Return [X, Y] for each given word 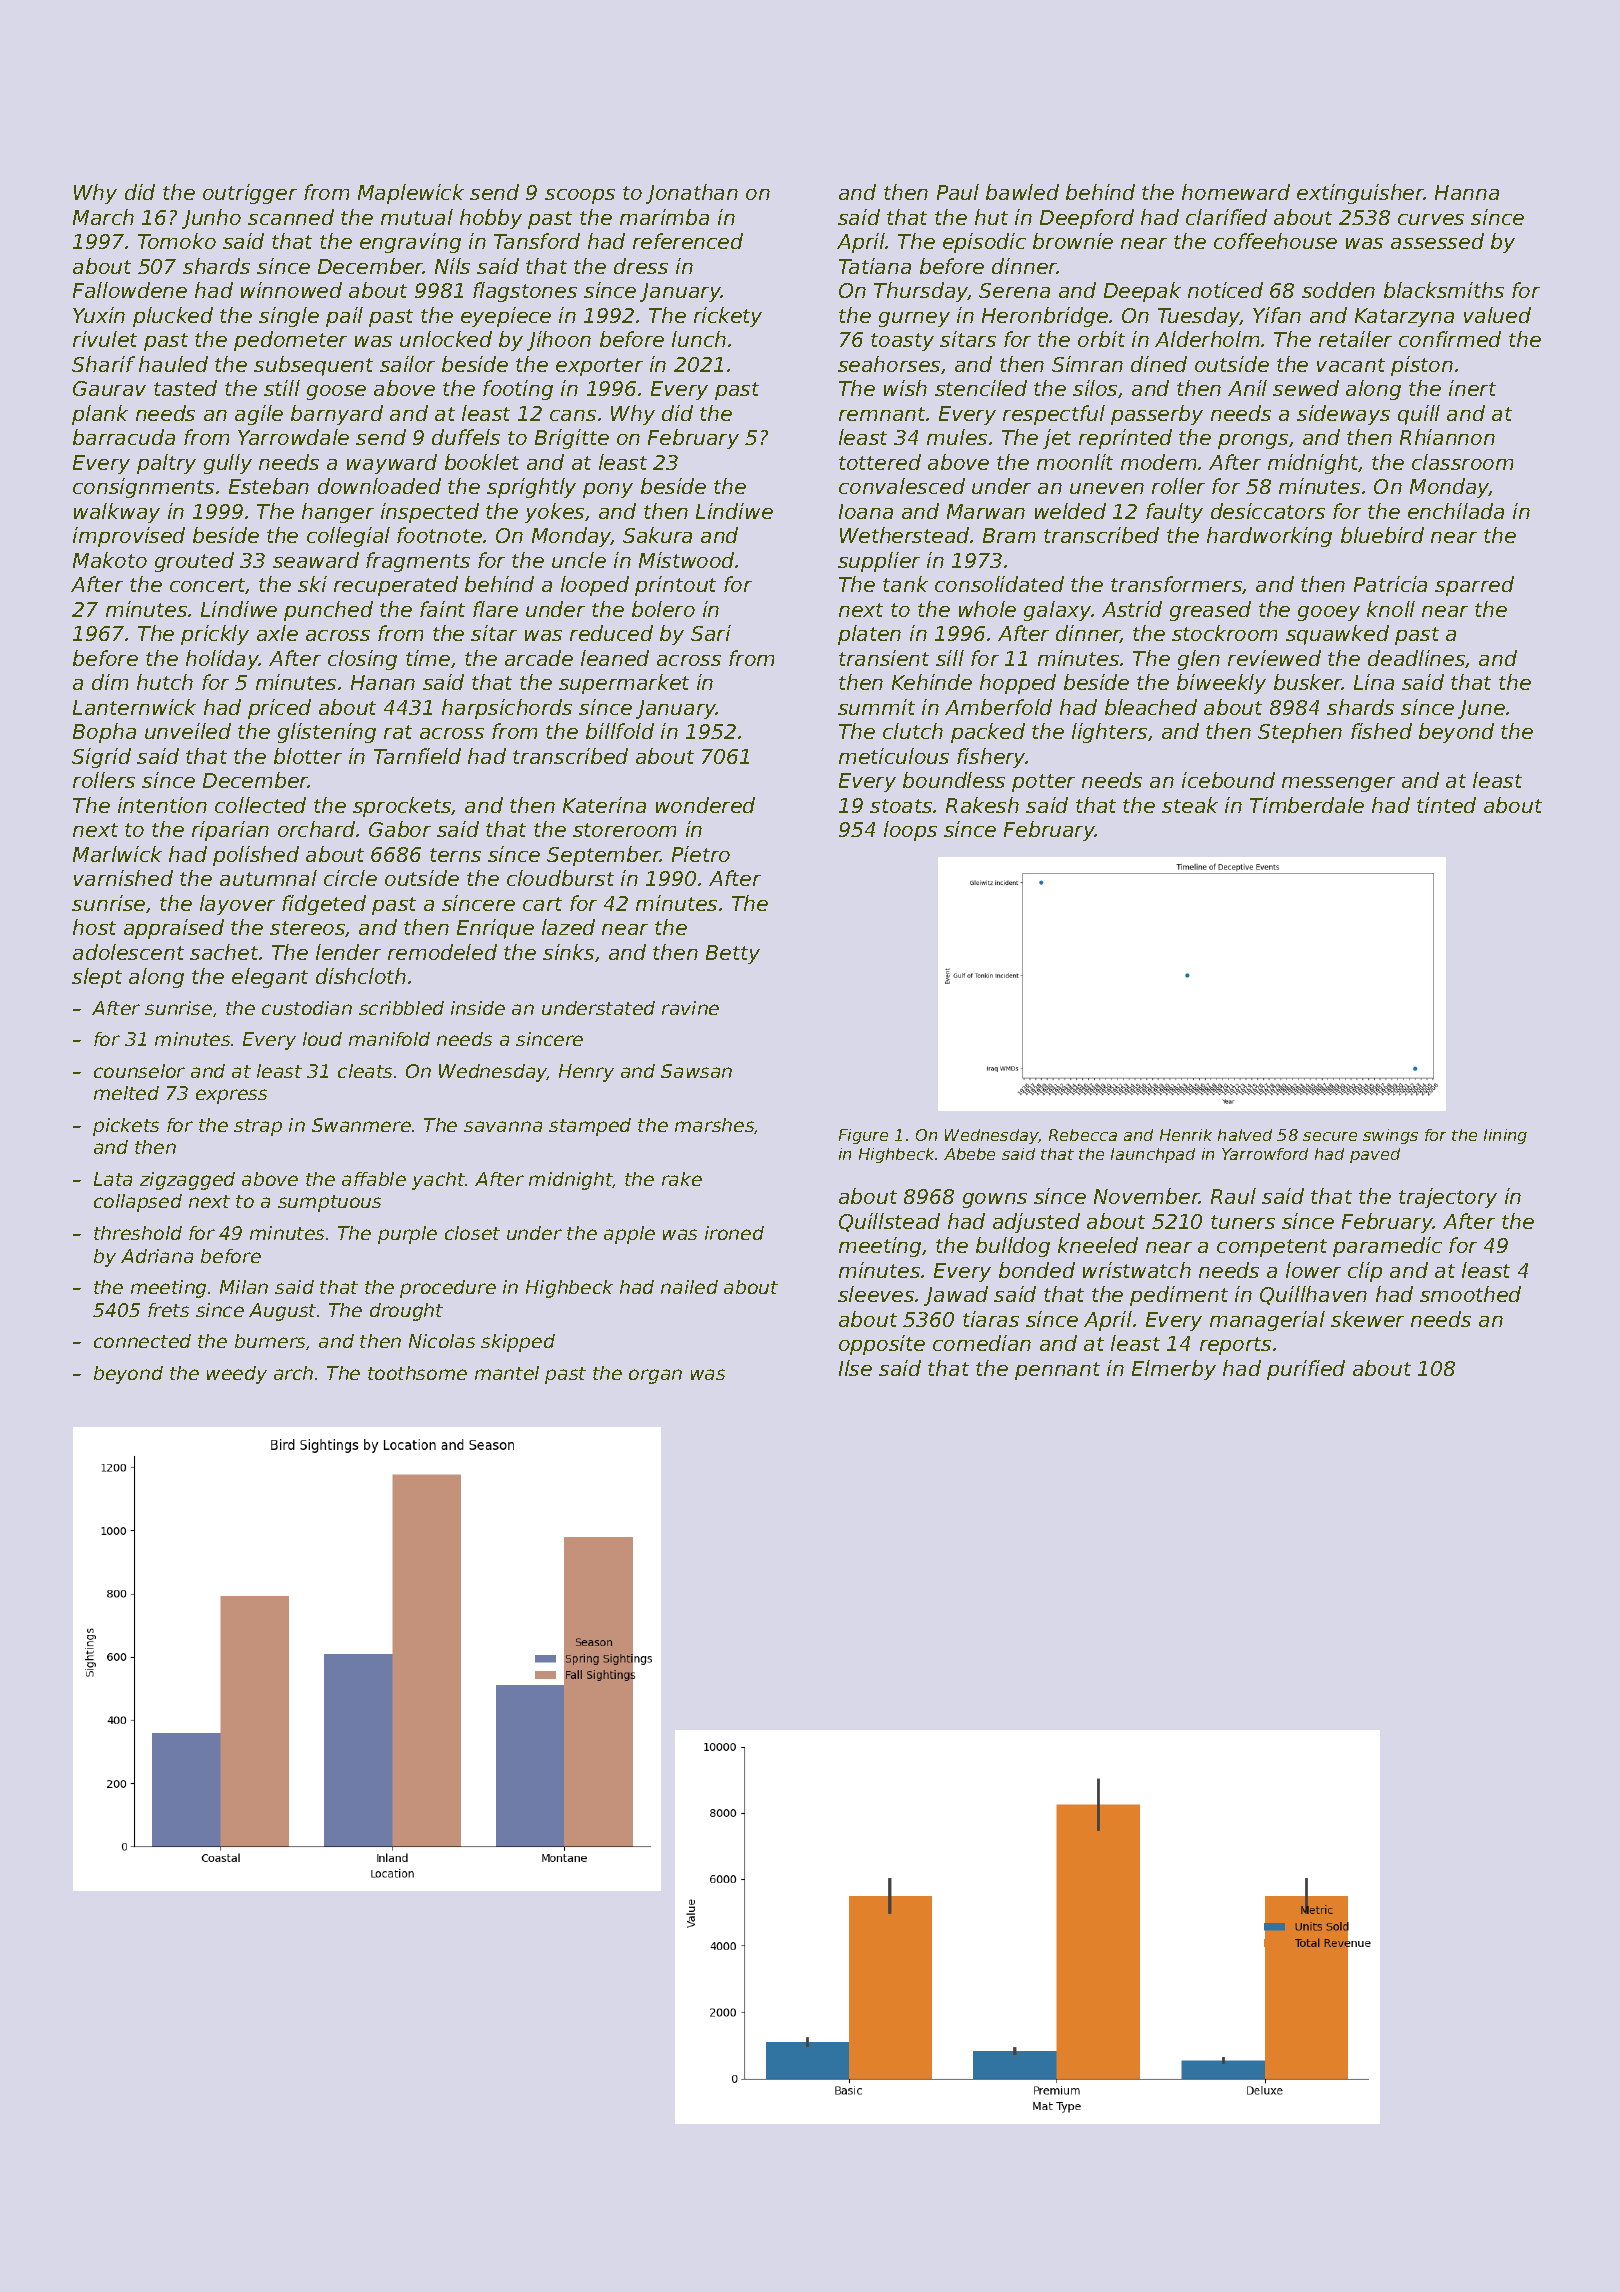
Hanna [1467, 192]
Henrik [1186, 1135]
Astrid [1132, 609]
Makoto [110, 560]
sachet [224, 952]
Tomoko [177, 241]
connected [142, 1341]
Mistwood [687, 560]
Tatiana [875, 266]
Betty [733, 954]
